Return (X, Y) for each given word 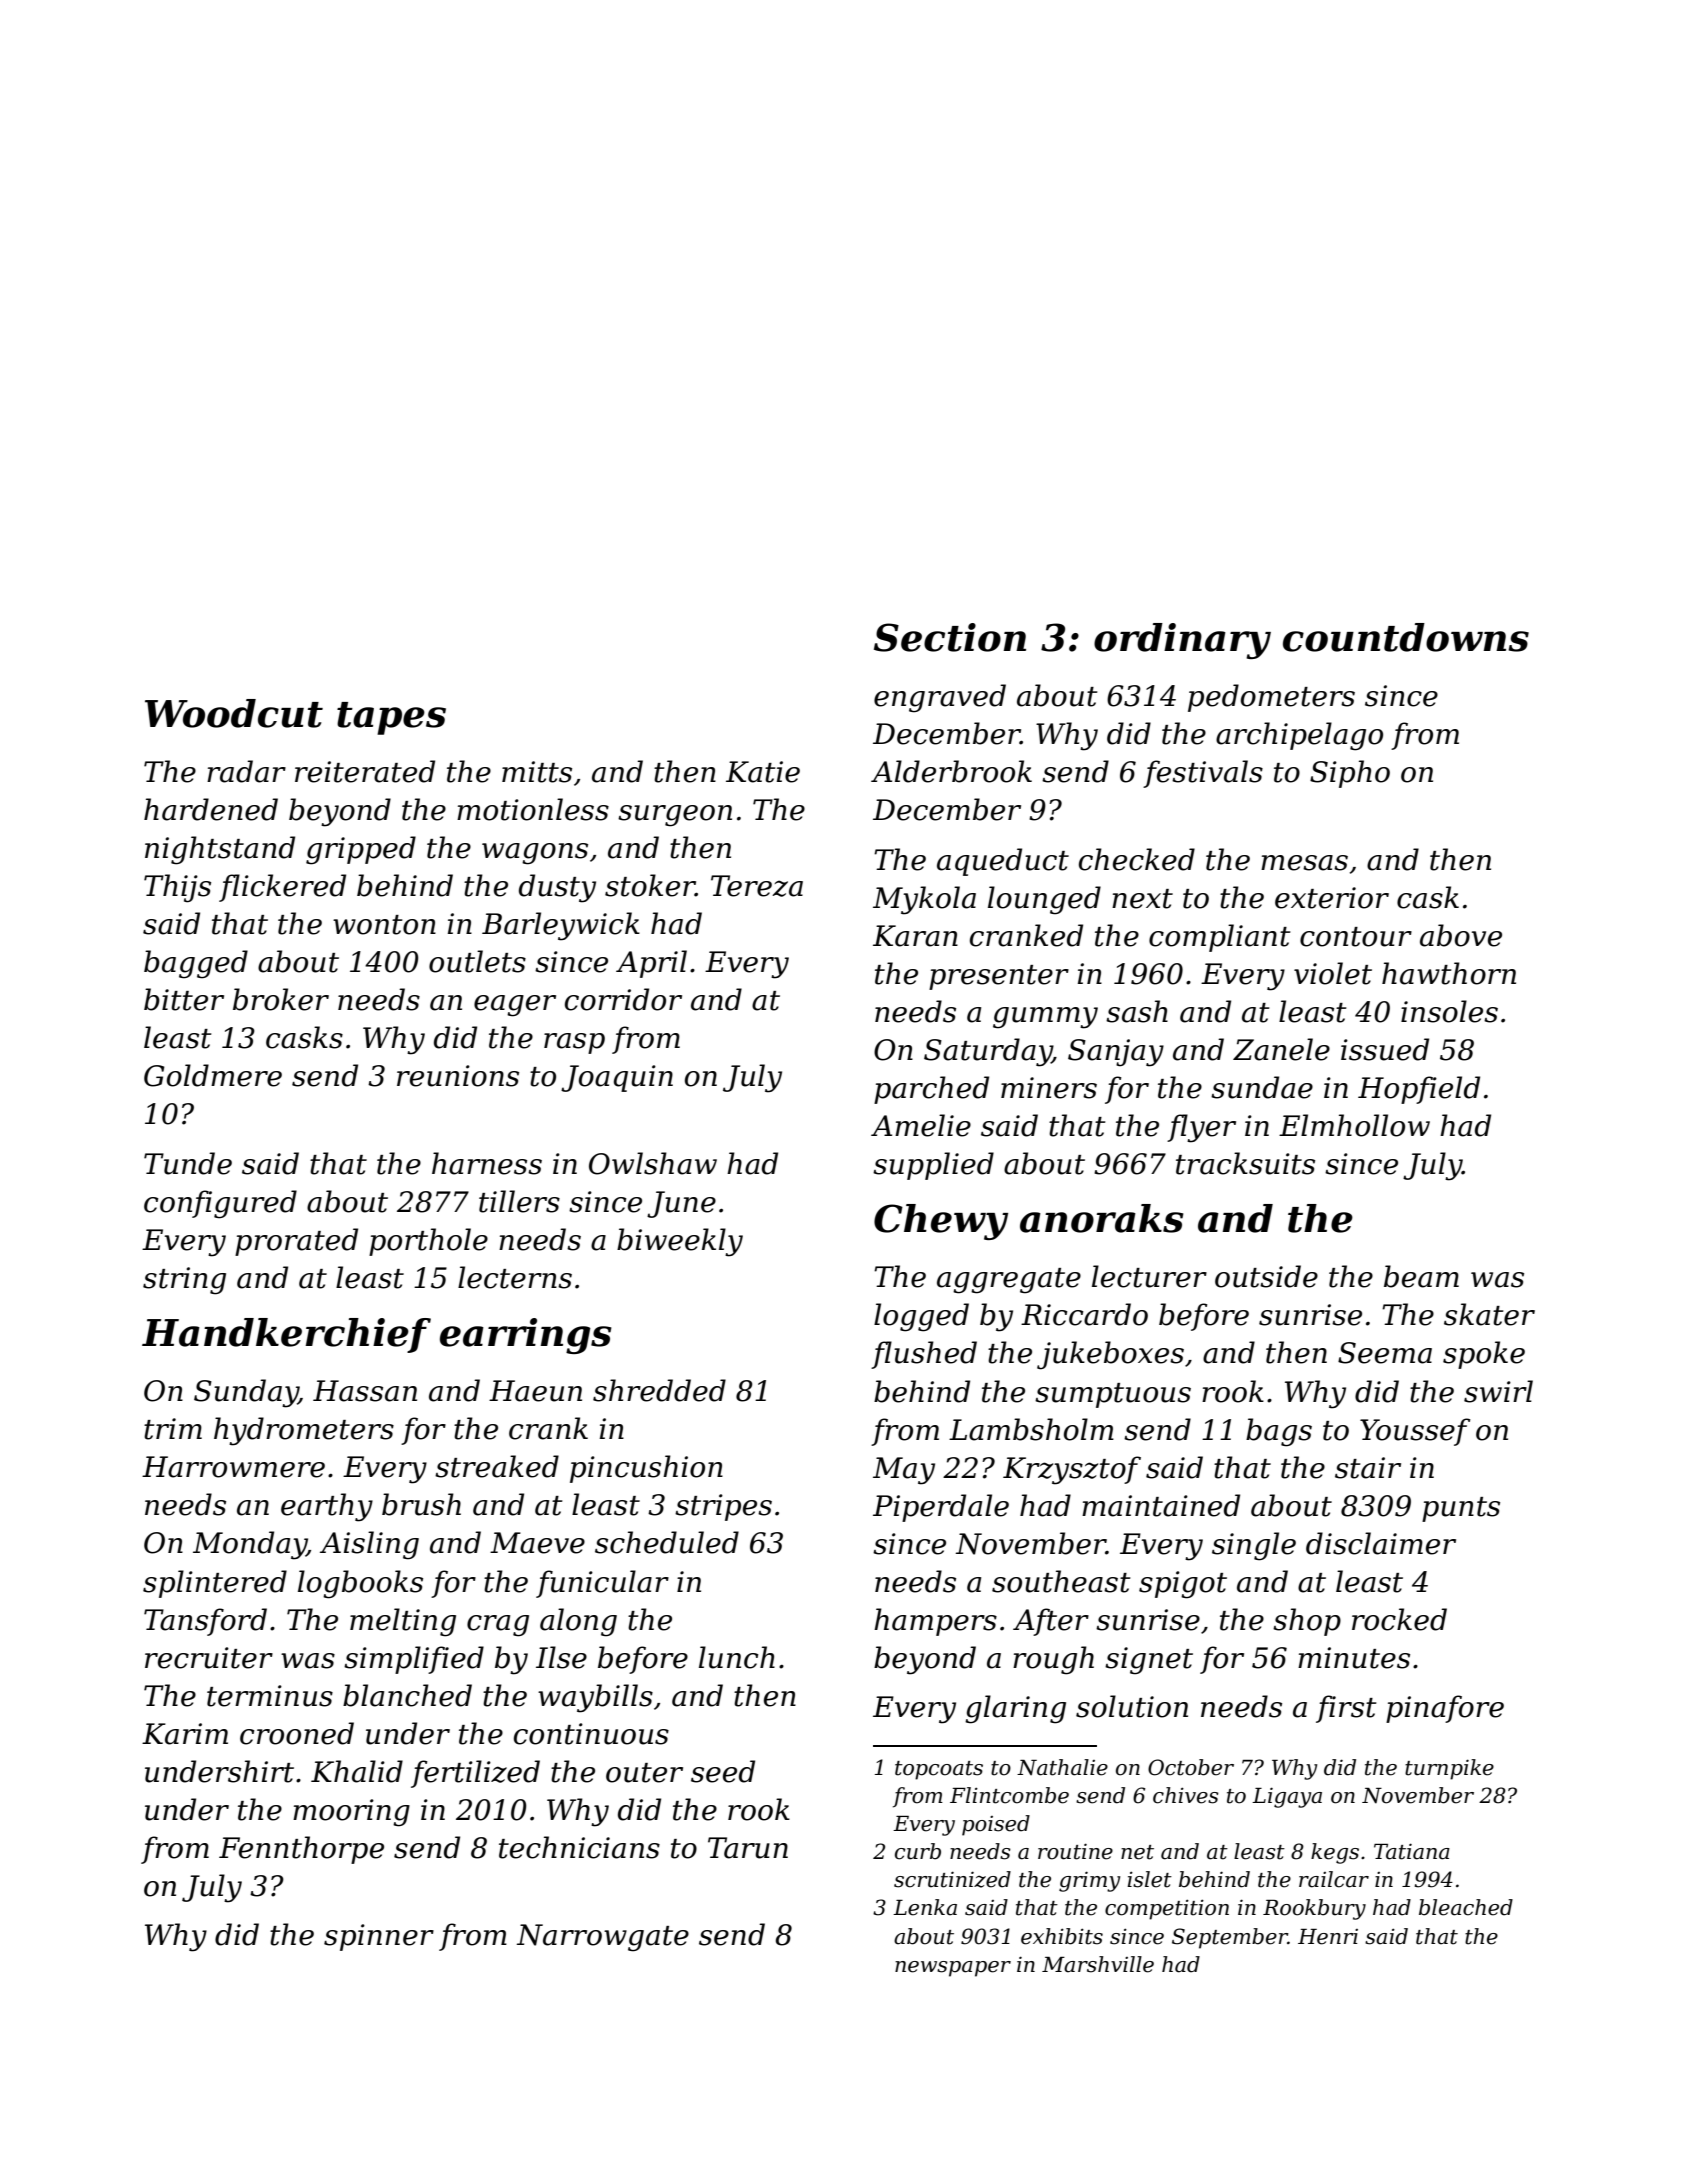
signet (1149, 1661)
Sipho (1350, 774)
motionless (533, 809)
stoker (650, 885)
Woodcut (234, 713)
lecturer (1149, 1276)
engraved (940, 698)
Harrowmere (233, 1467)
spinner (379, 1937)
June (681, 1204)
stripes (723, 1507)
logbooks (360, 1584)
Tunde (188, 1163)
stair (1368, 1468)
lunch (737, 1657)
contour (1356, 937)
